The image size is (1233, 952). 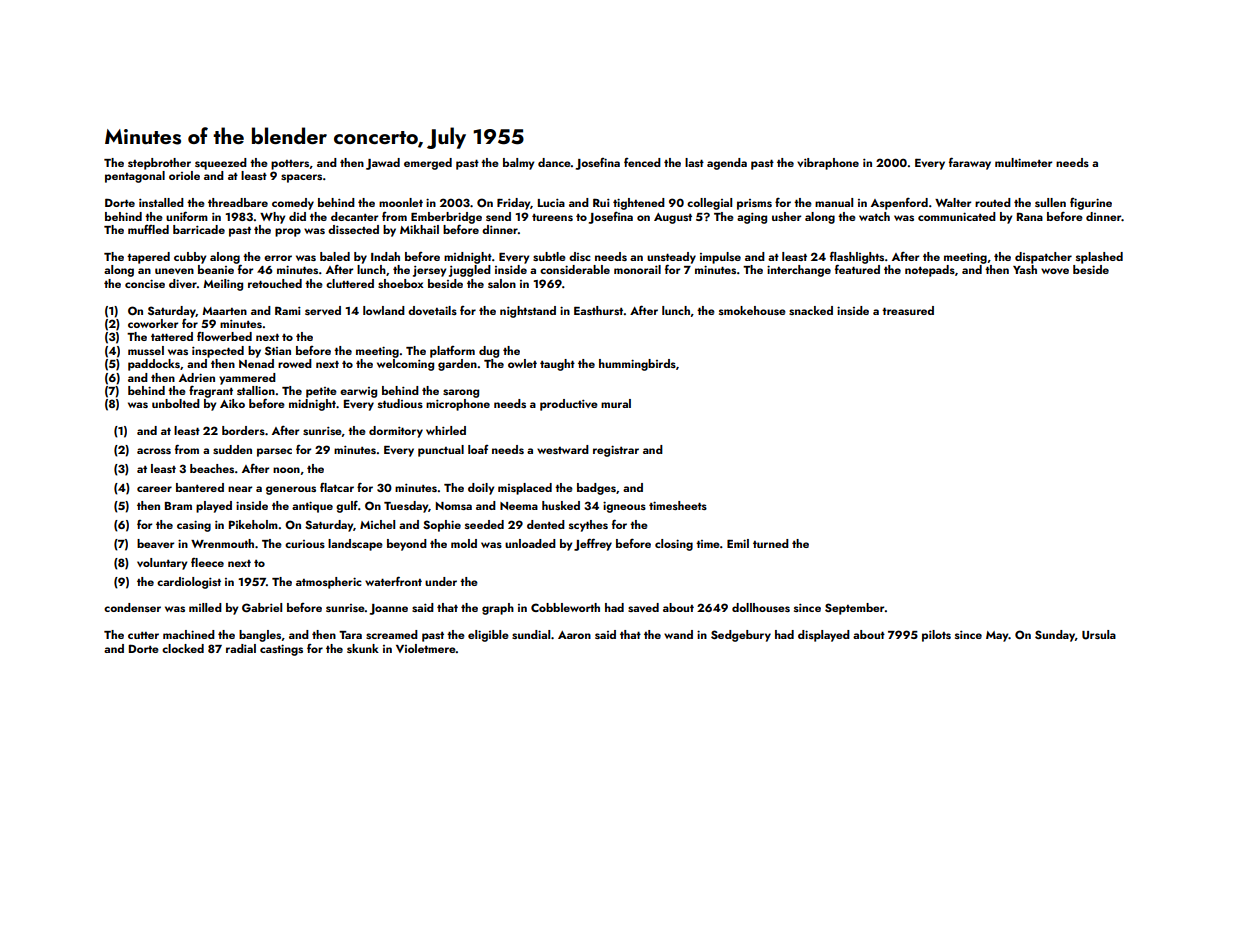 I want to click on turned, so click(x=771, y=543).
